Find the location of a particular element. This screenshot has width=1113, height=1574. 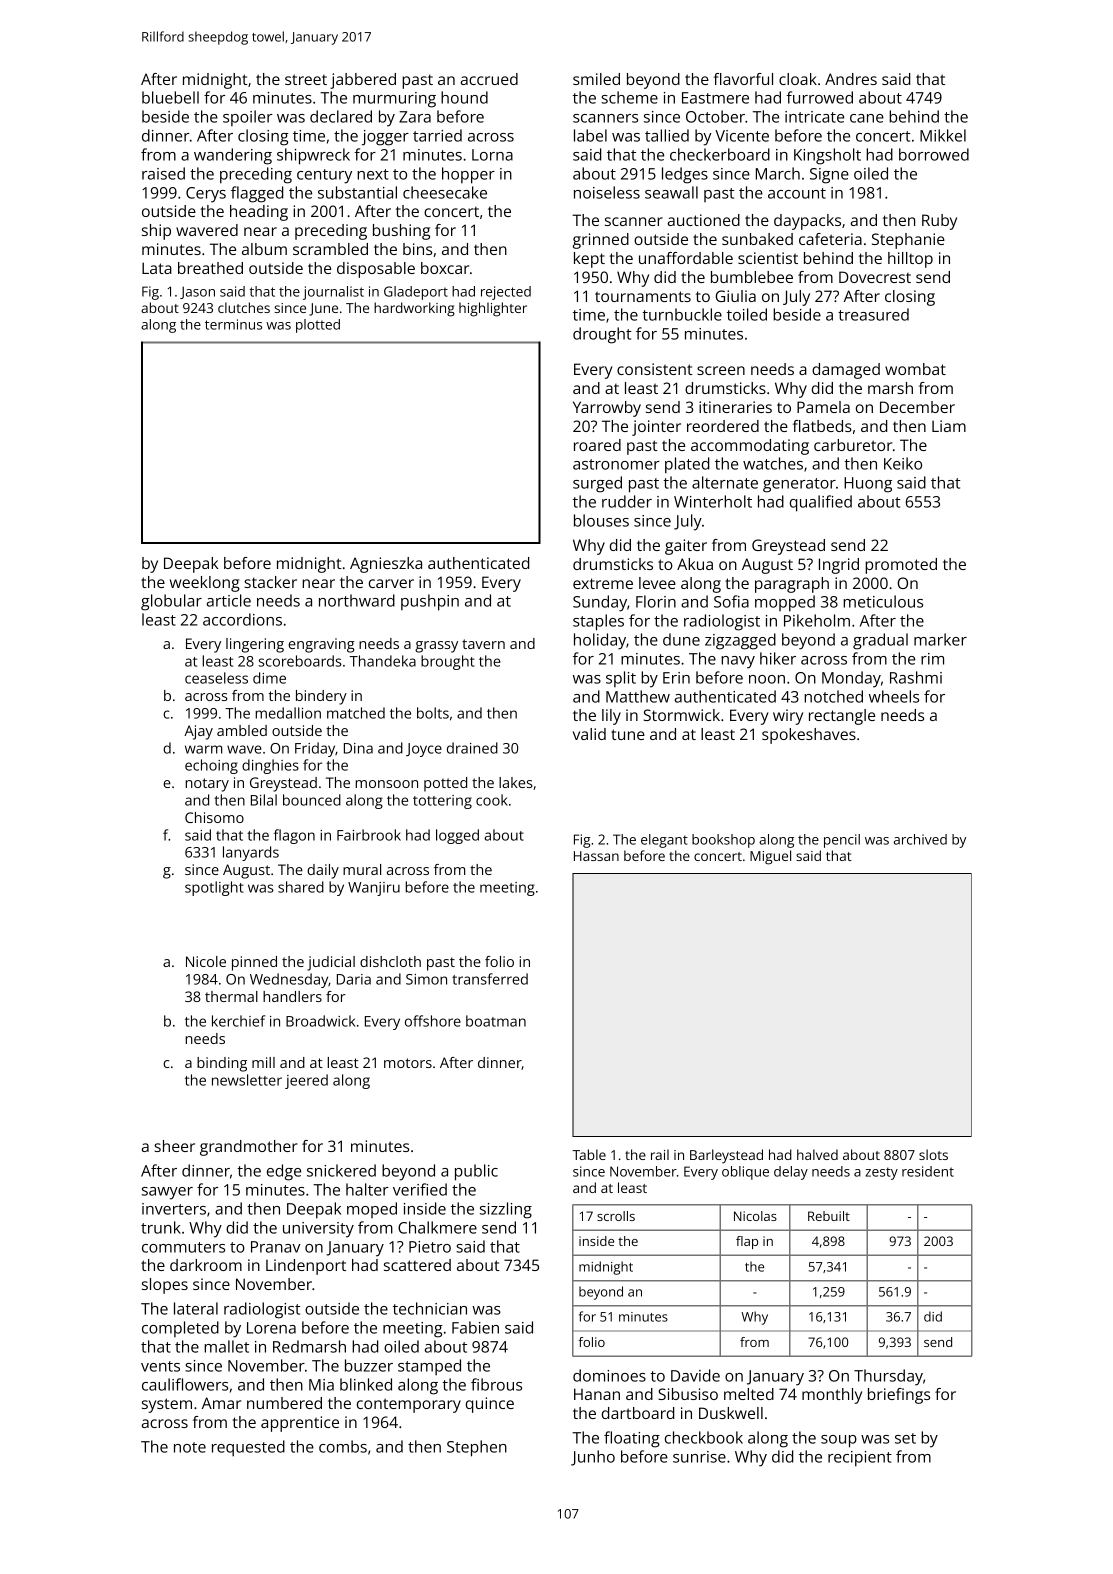

Nicole is located at coordinates (206, 961).
